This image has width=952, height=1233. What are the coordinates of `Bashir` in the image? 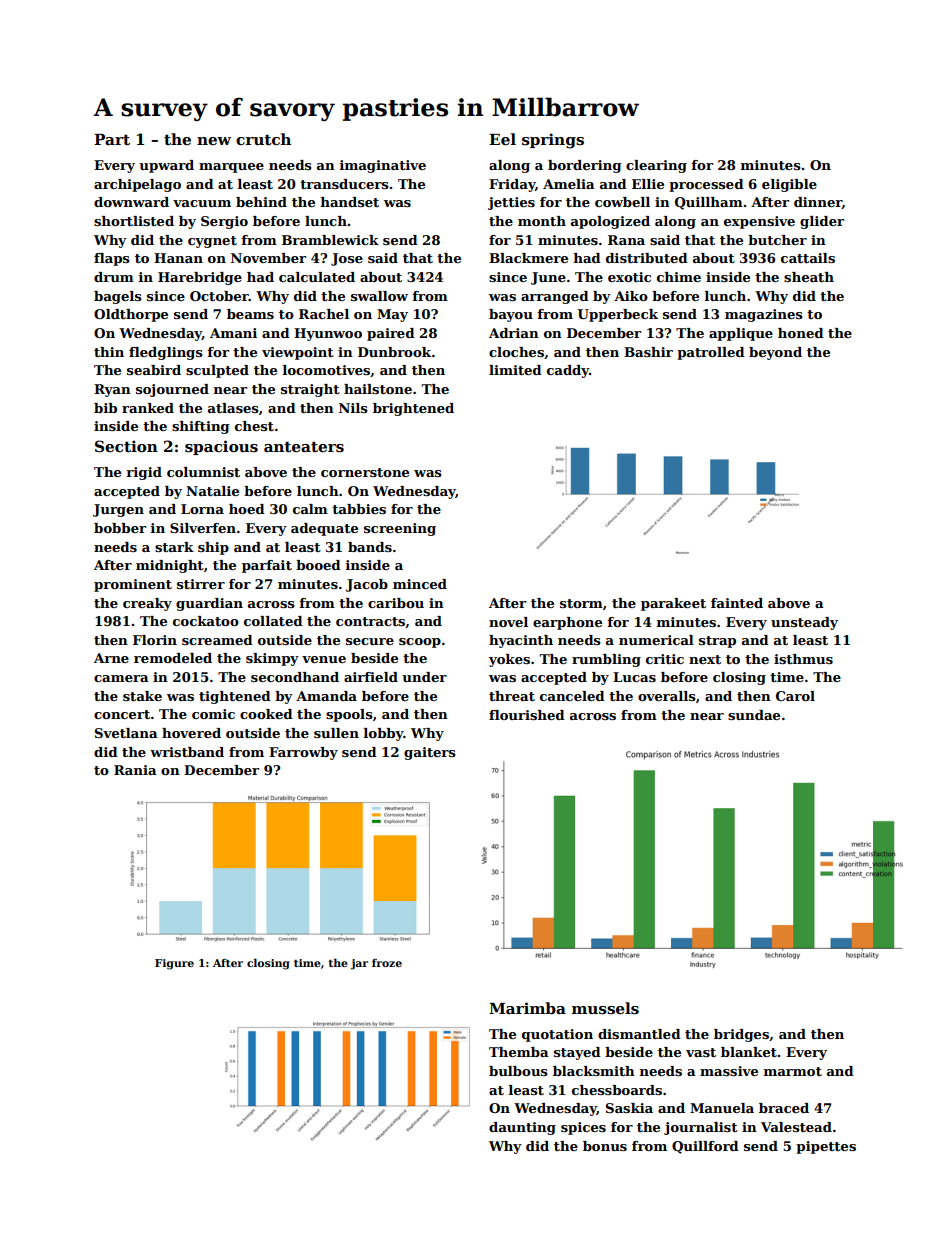 It's located at (648, 352).
